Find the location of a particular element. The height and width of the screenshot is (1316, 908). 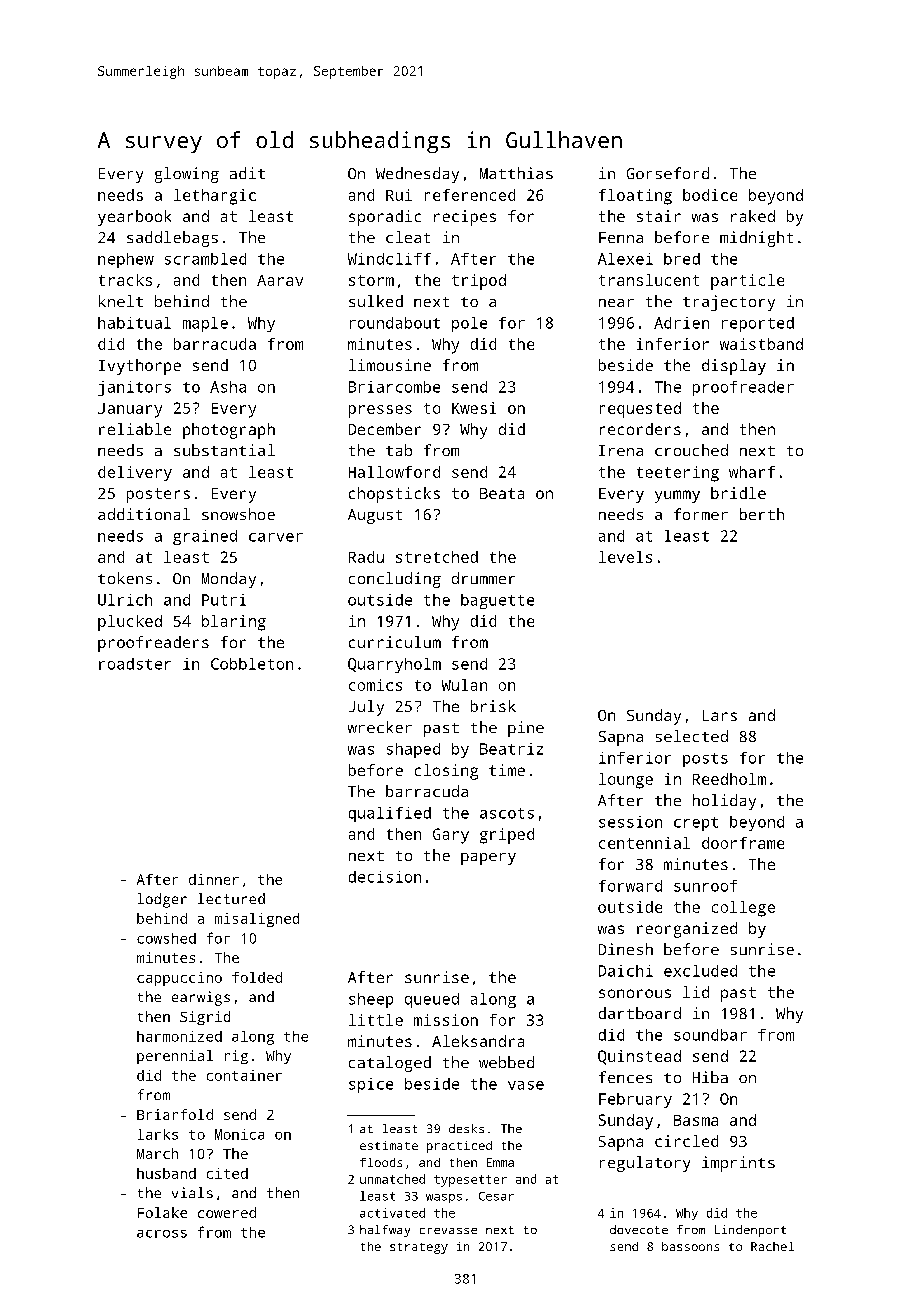

ascots is located at coordinates (507, 813).
